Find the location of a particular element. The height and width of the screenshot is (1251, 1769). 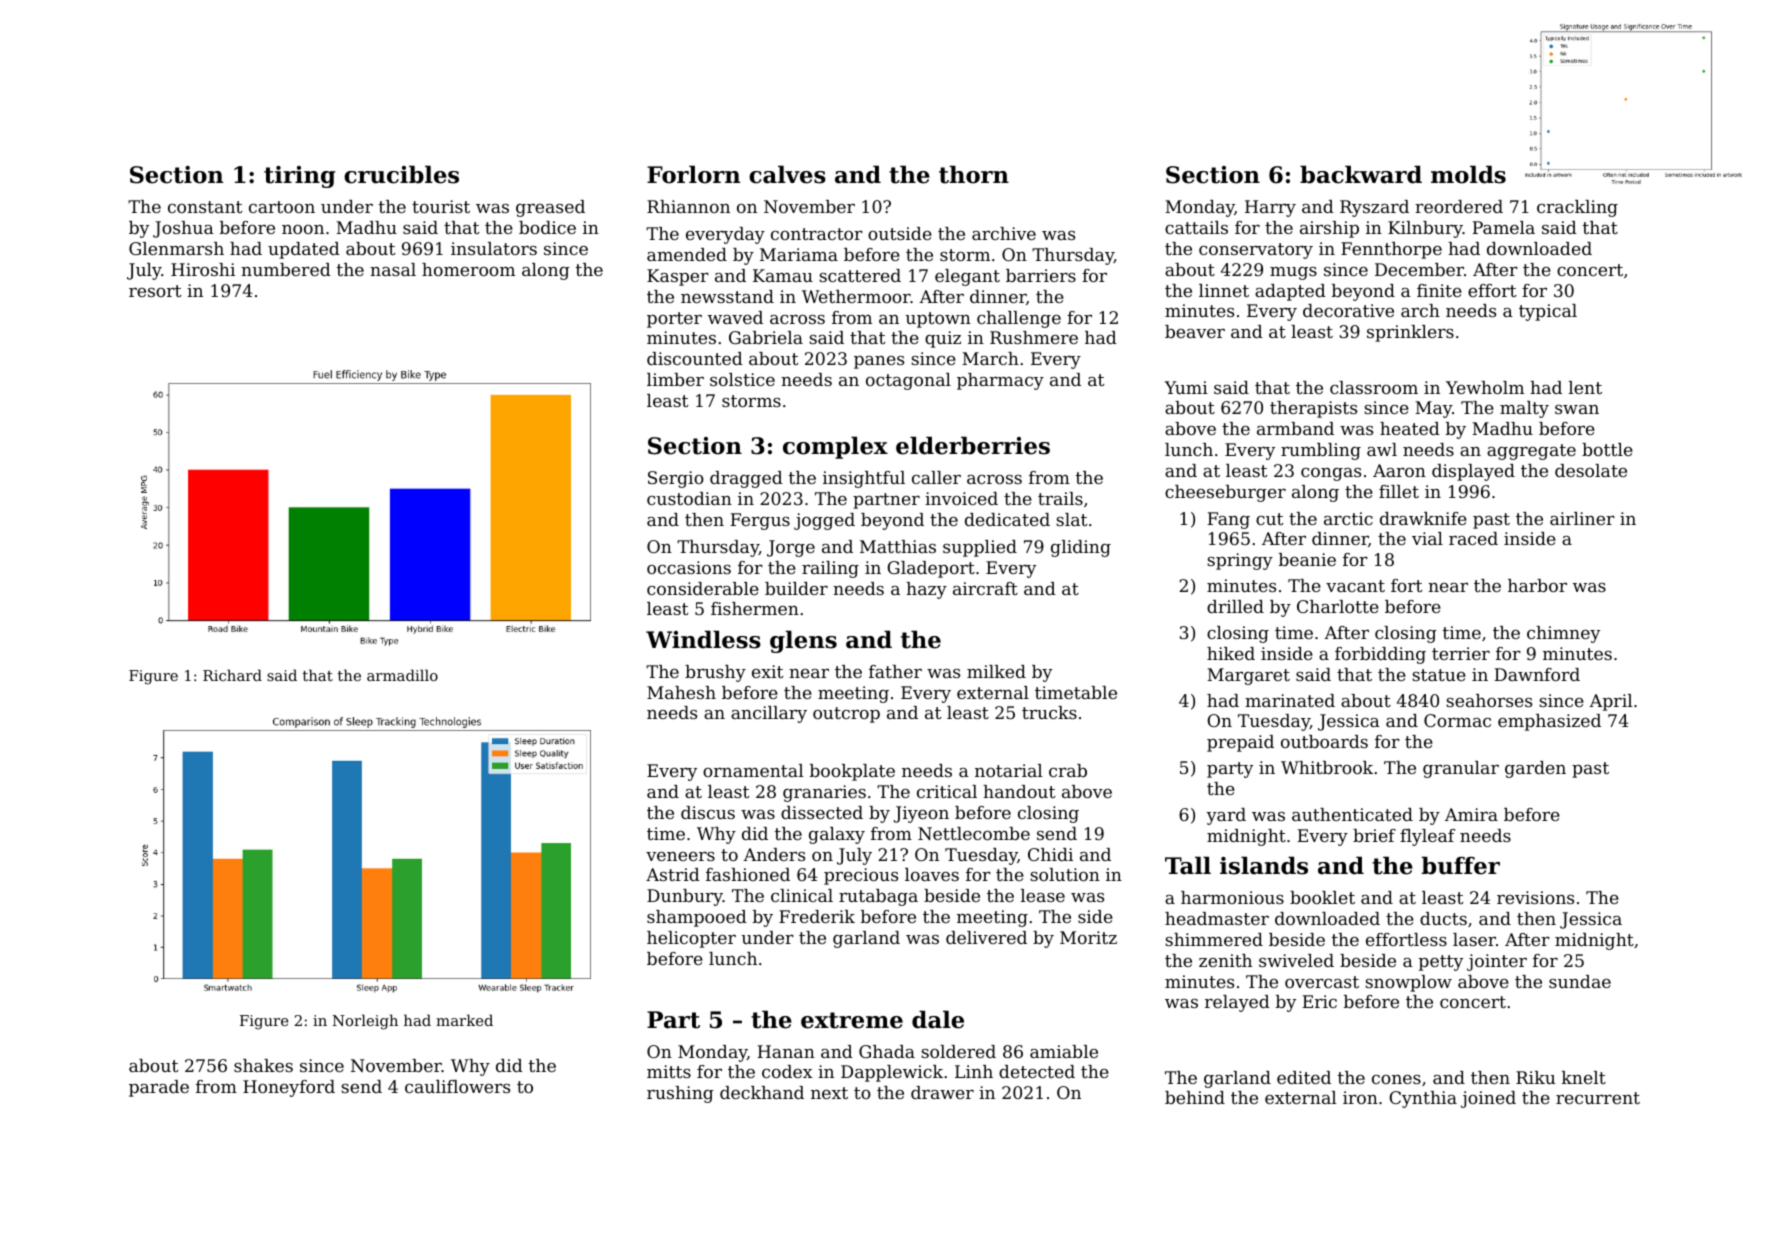

tourist is located at coordinates (441, 206).
